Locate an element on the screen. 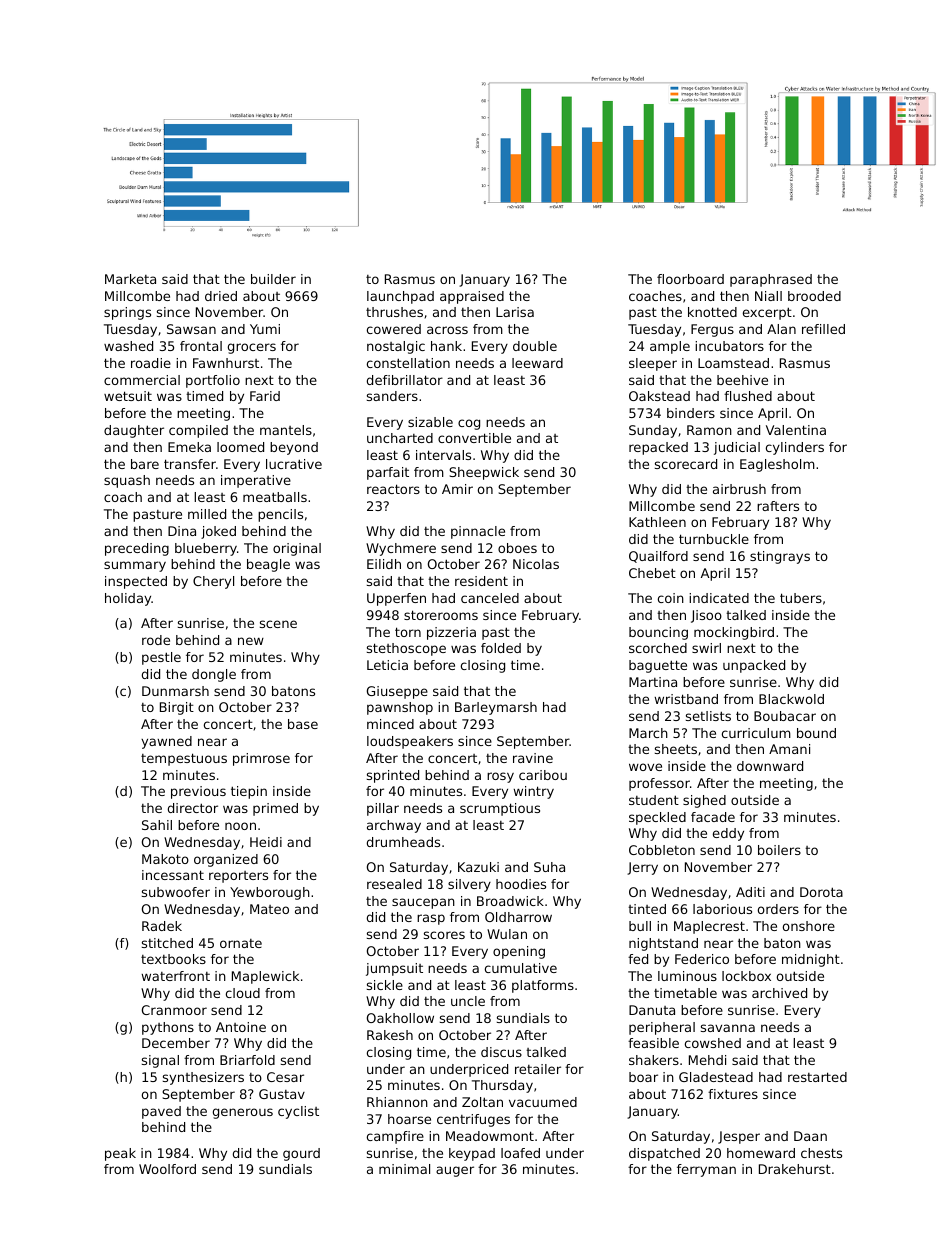 The height and width of the screenshot is (1233, 952). Sheepwick is located at coordinates (484, 473).
